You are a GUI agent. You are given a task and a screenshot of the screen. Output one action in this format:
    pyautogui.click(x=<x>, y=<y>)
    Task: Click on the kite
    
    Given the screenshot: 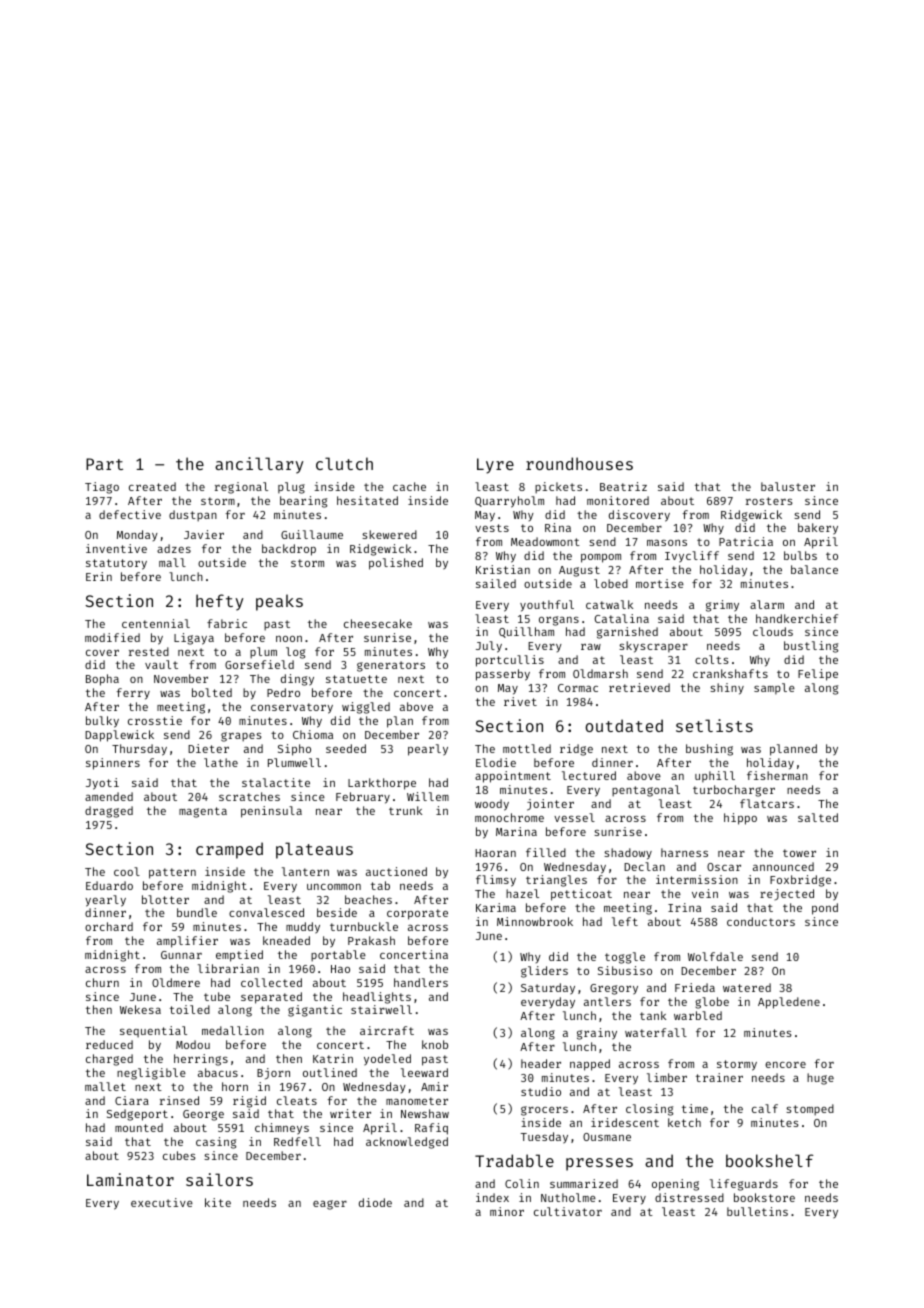 What is the action you would take?
    pyautogui.click(x=218, y=1202)
